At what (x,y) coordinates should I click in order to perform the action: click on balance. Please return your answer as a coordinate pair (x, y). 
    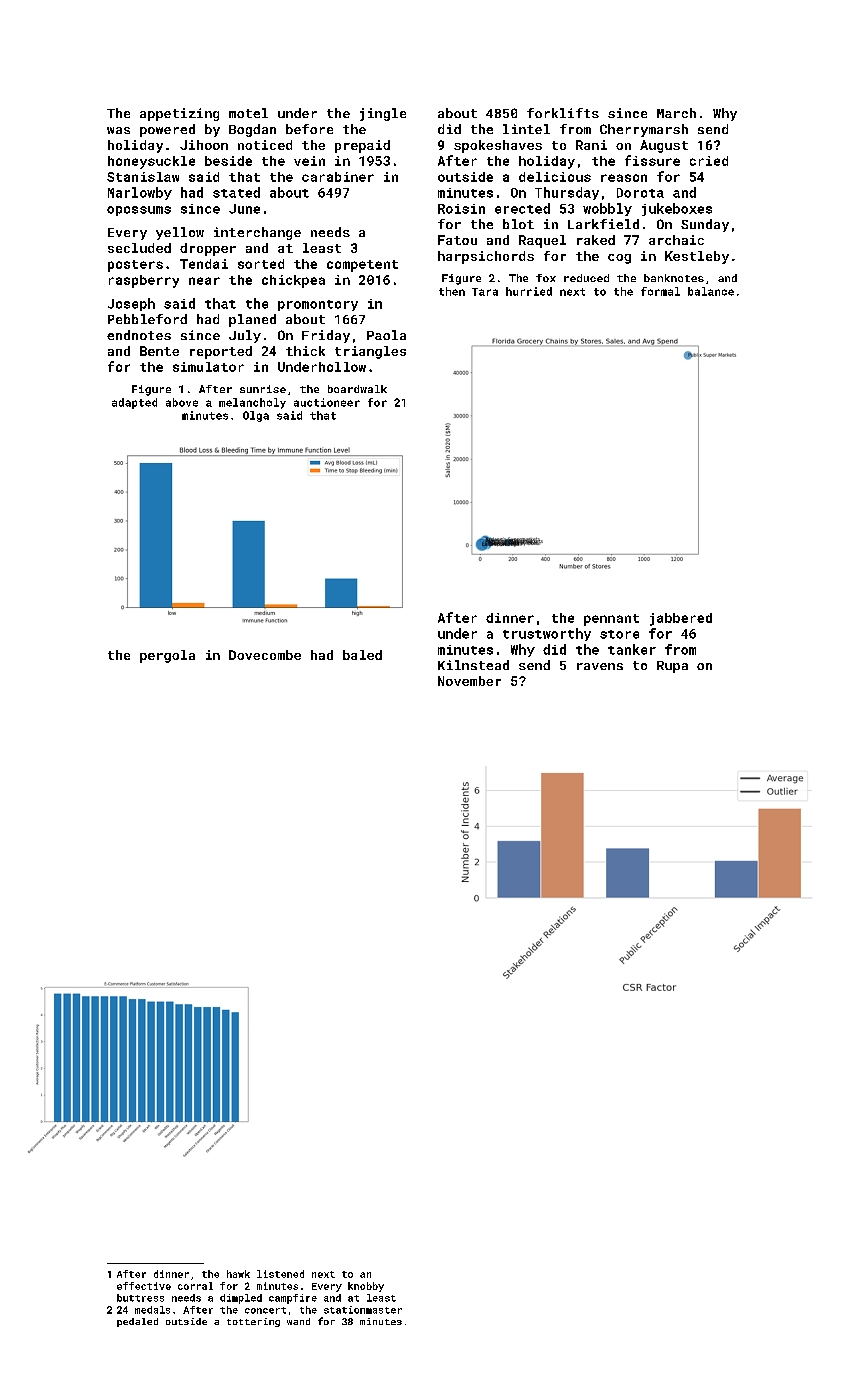
    Looking at the image, I should click on (711, 291).
